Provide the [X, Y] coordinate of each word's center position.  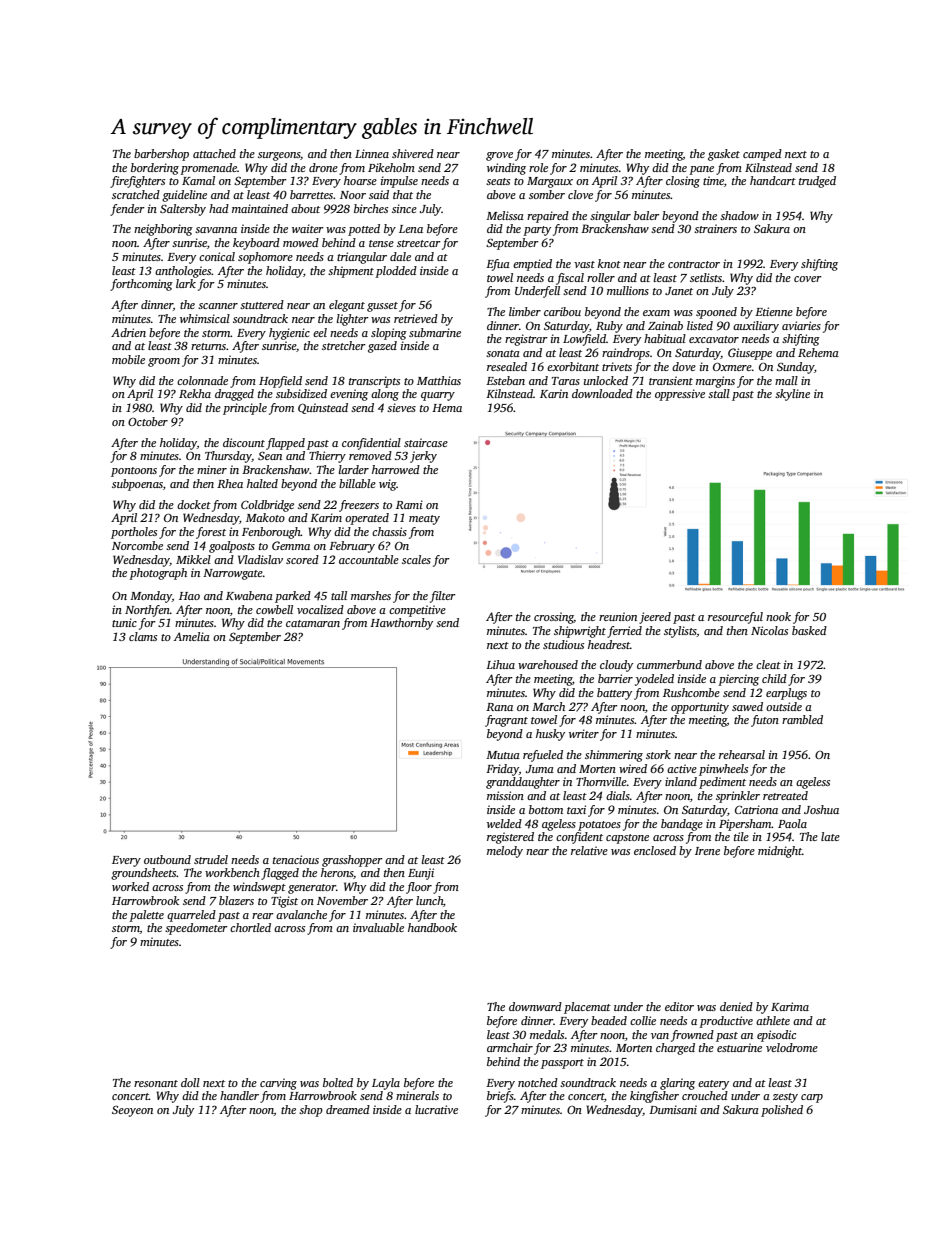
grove [499, 156]
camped [762, 155]
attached [214, 153]
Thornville [601, 781]
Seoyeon [132, 1111]
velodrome [792, 1047]
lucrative [436, 1109]
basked [809, 630]
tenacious [296, 859]
